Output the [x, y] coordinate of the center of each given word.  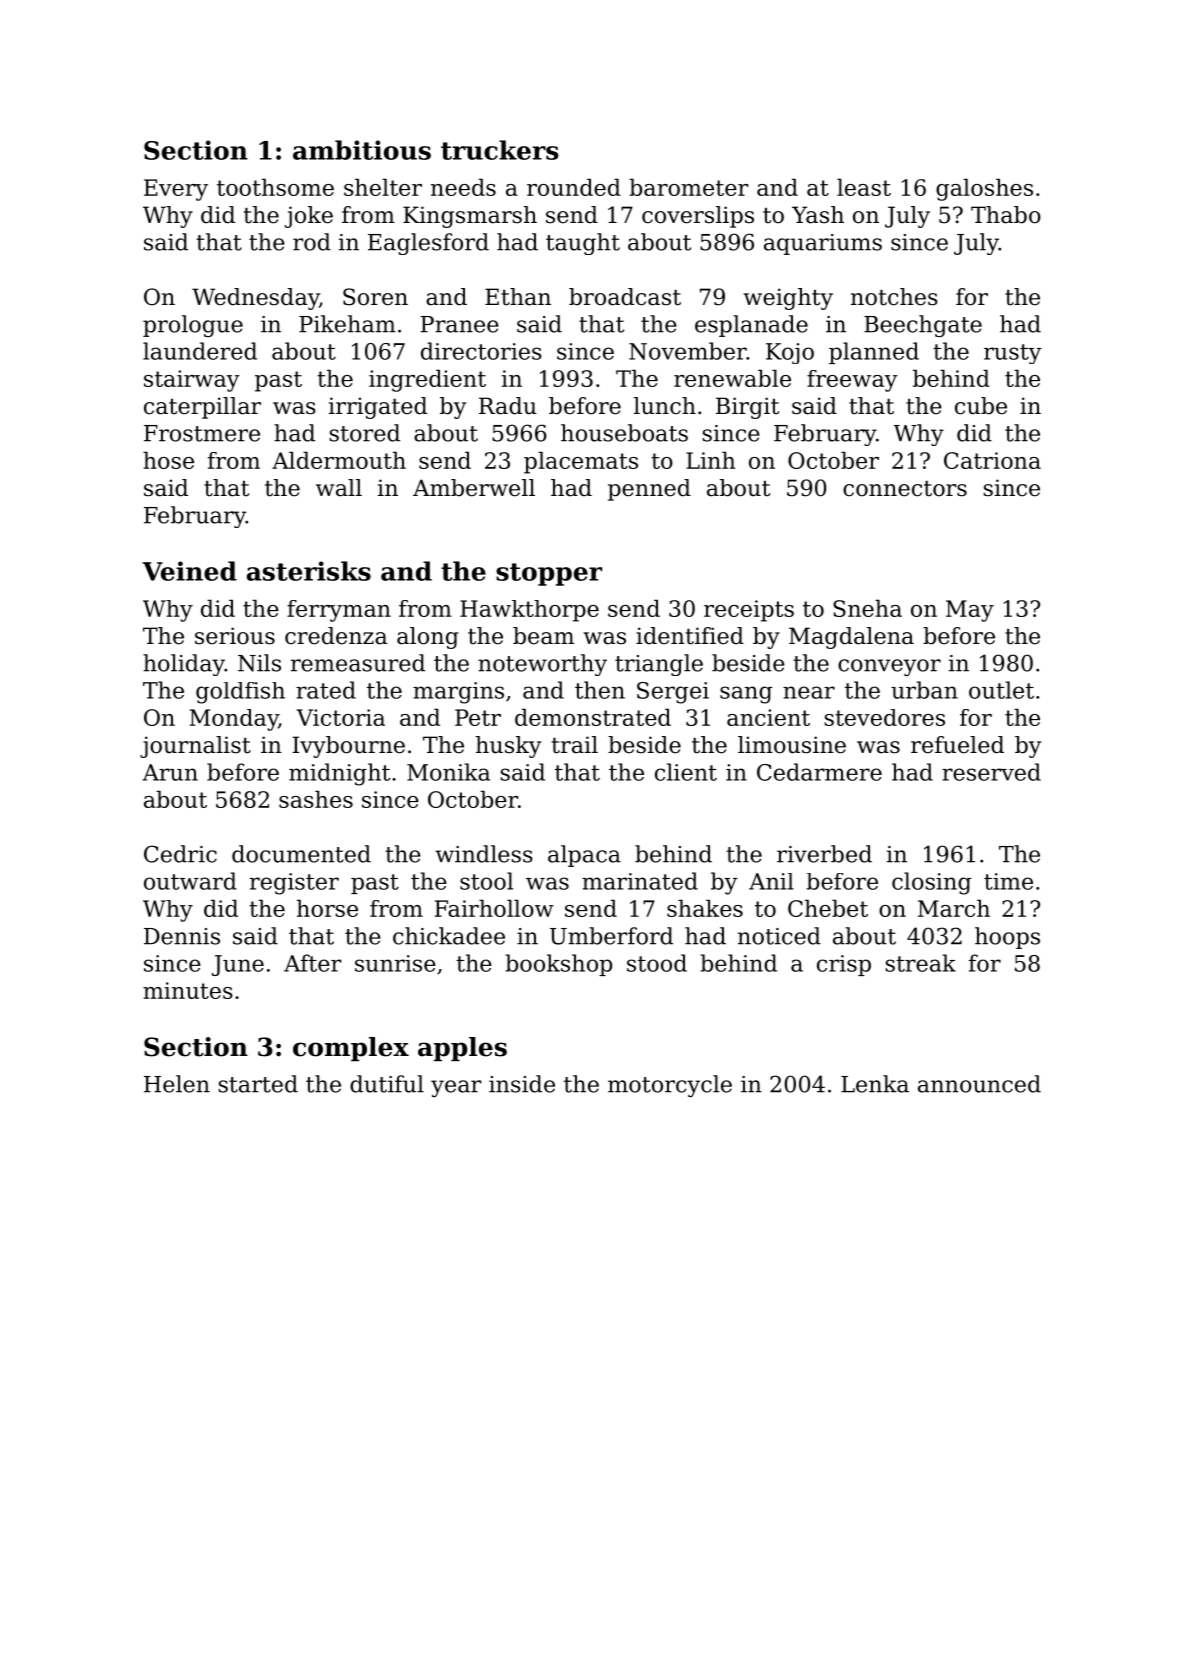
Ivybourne [348, 747]
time [1008, 881]
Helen [177, 1084]
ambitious [362, 150]
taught [583, 244]
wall [339, 488]
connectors [905, 489]
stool [486, 881]
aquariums [823, 244]
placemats [581, 462]
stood [657, 963]
